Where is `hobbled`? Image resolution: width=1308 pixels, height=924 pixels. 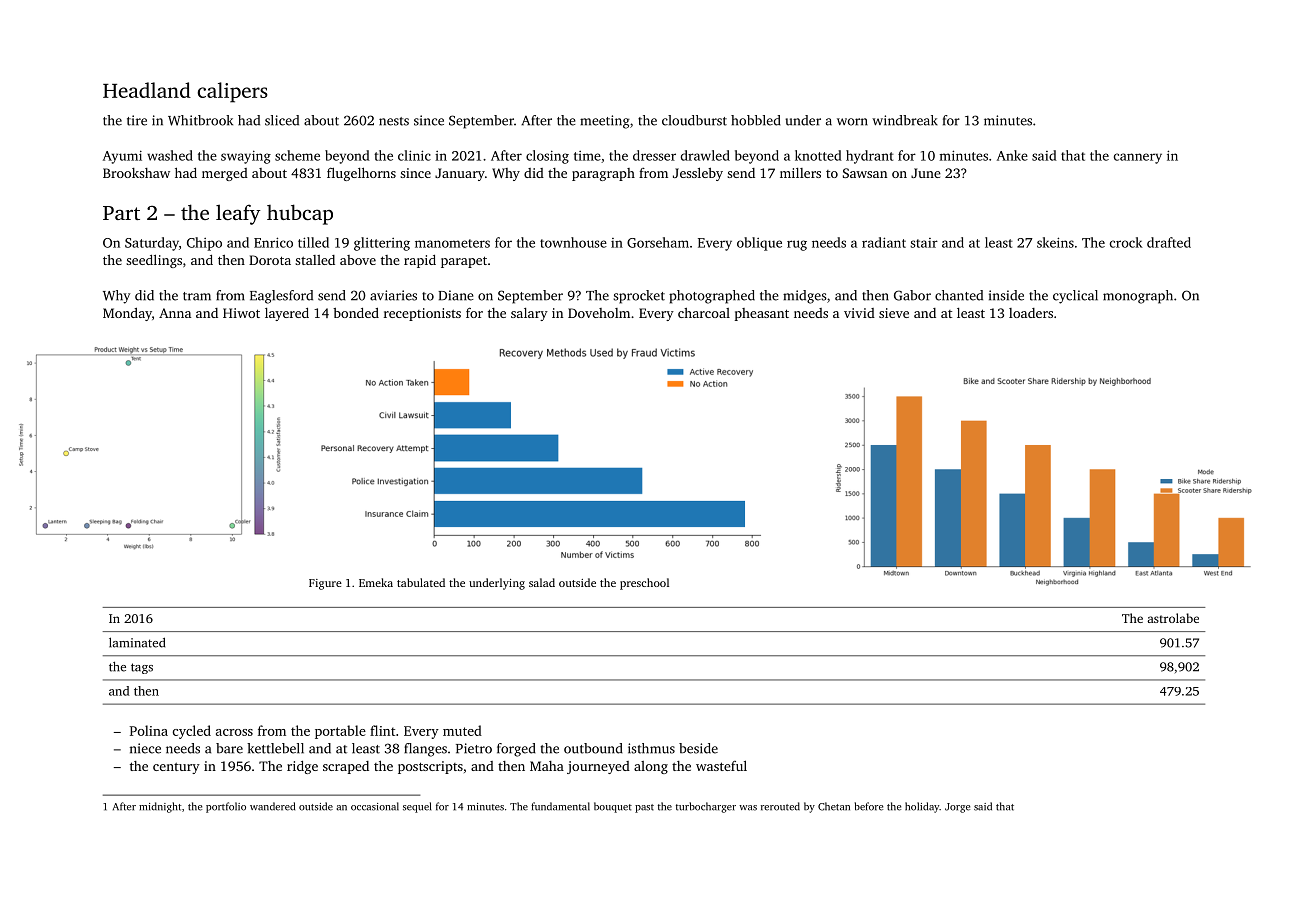 hobbled is located at coordinates (756, 120).
